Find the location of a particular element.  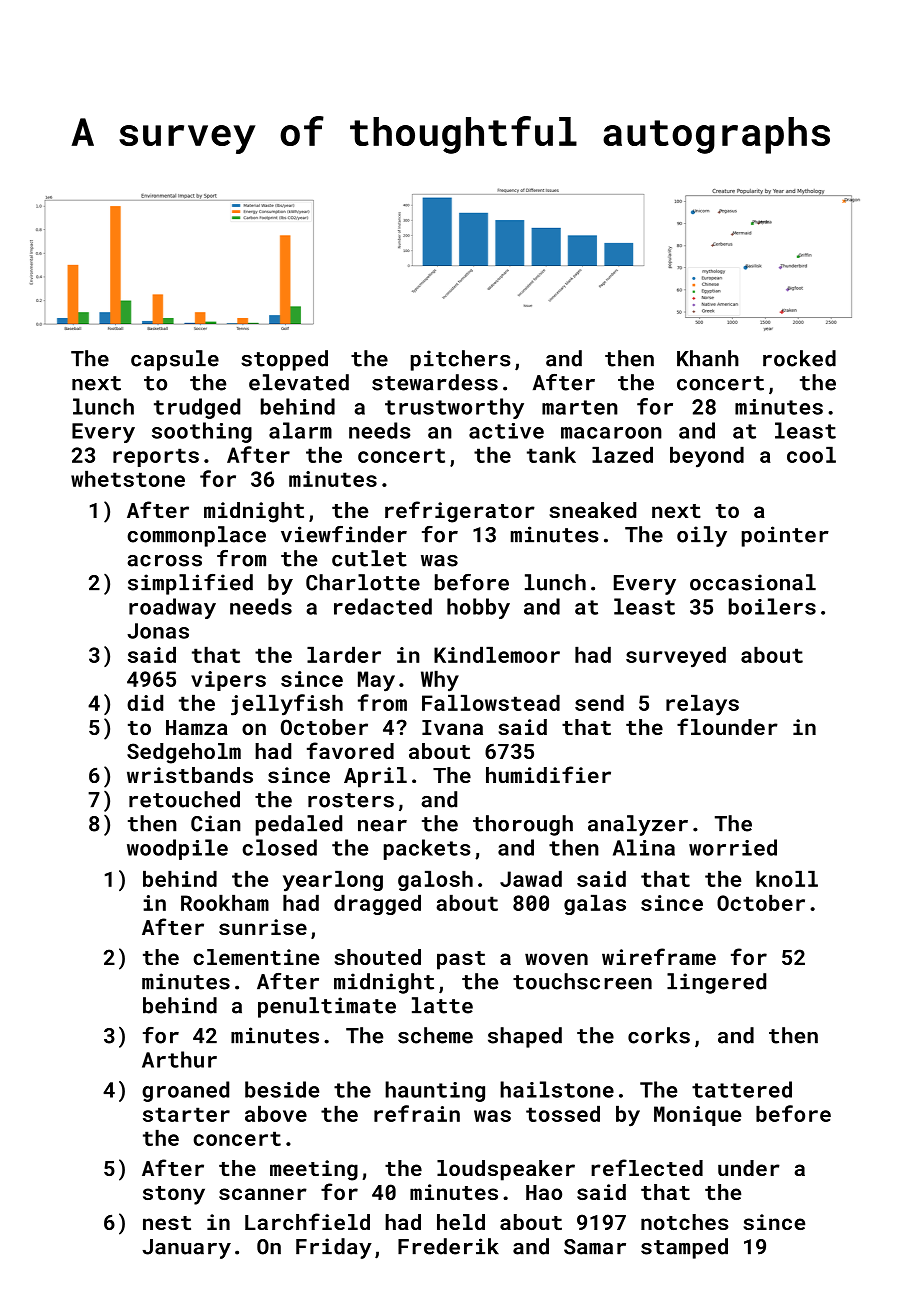

groaned is located at coordinates (185, 1091).
